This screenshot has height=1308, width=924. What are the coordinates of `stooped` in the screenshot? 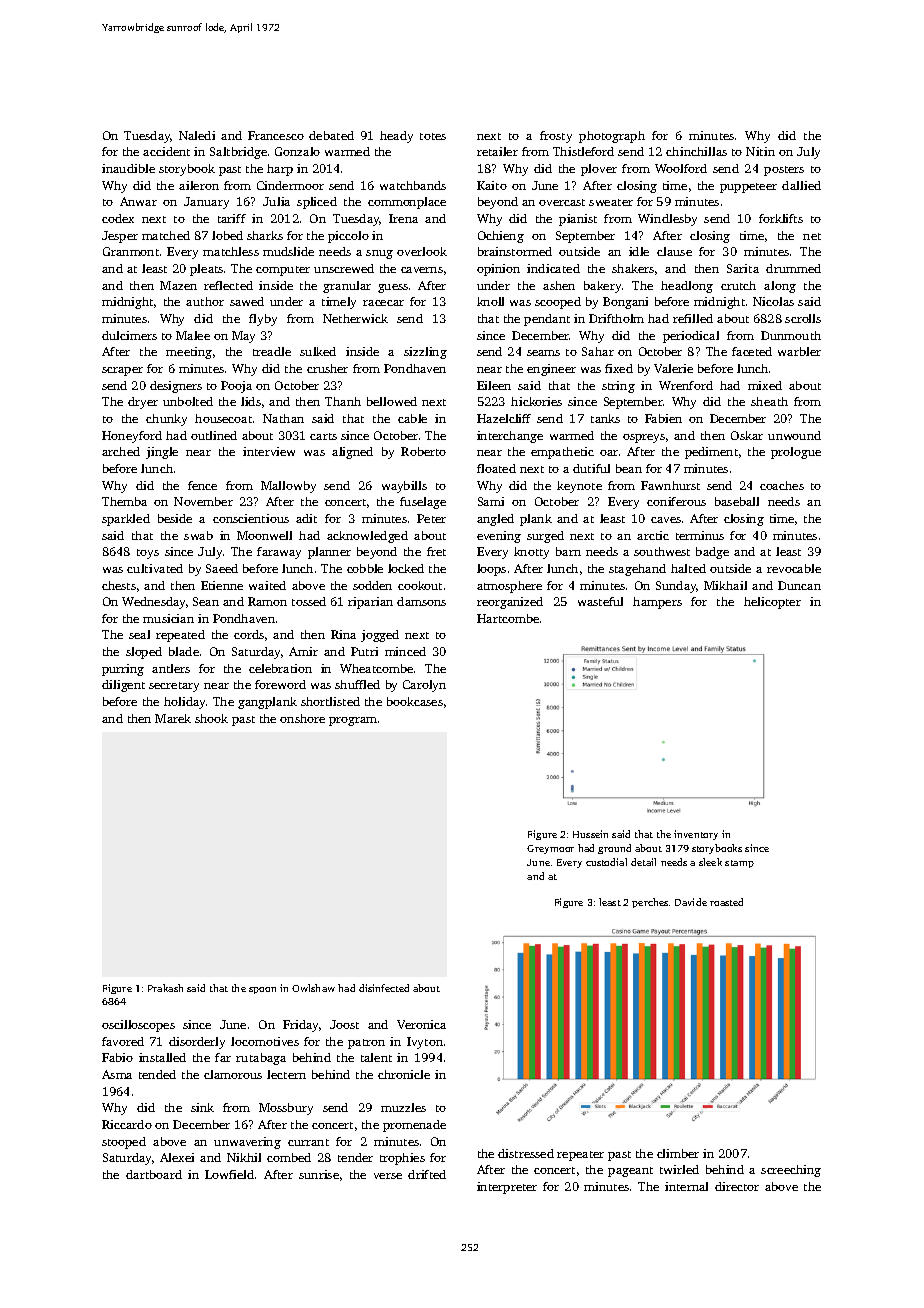 It's located at (124, 1143).
